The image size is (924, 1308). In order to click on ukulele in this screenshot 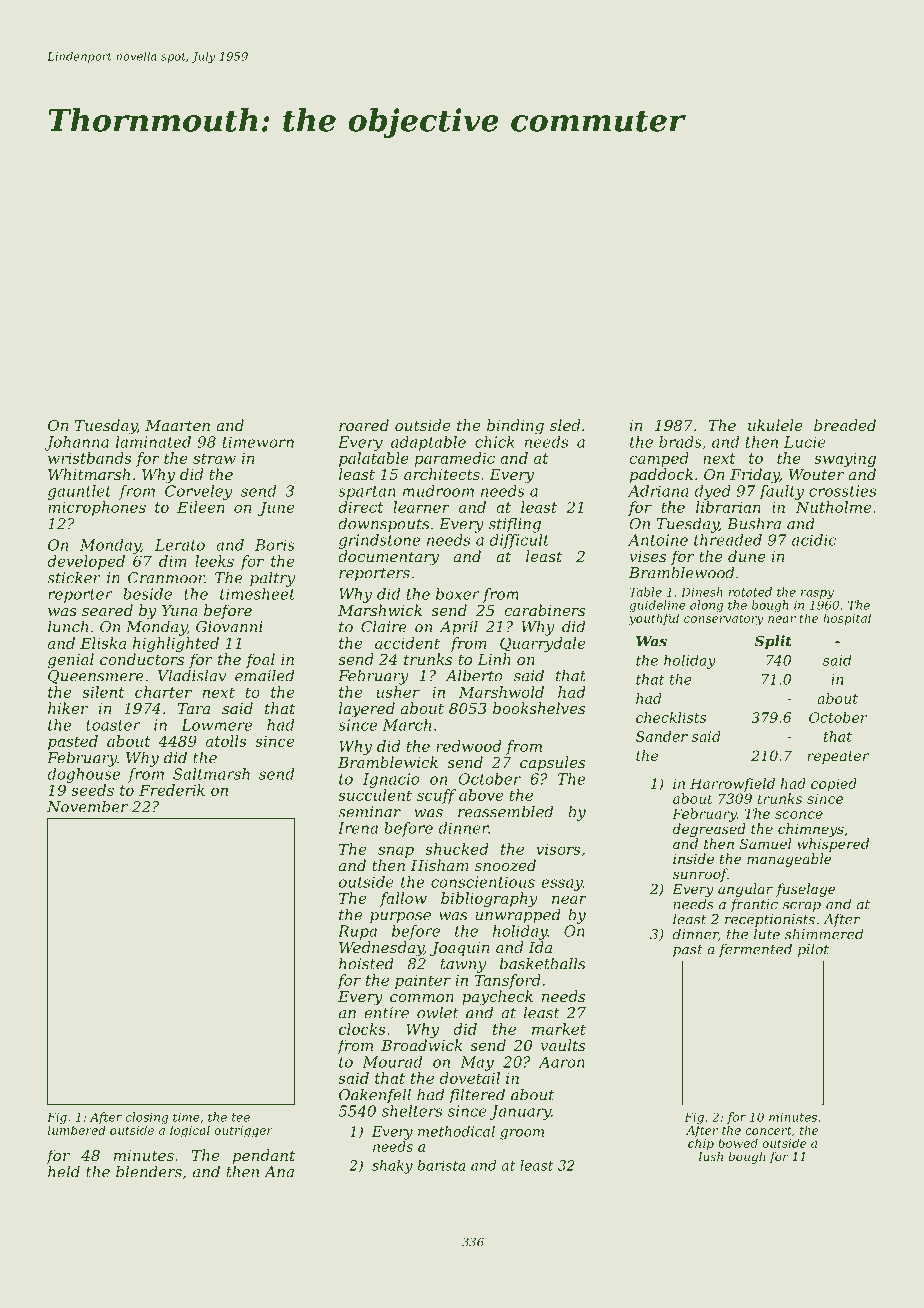, I will do `click(775, 425)`.
